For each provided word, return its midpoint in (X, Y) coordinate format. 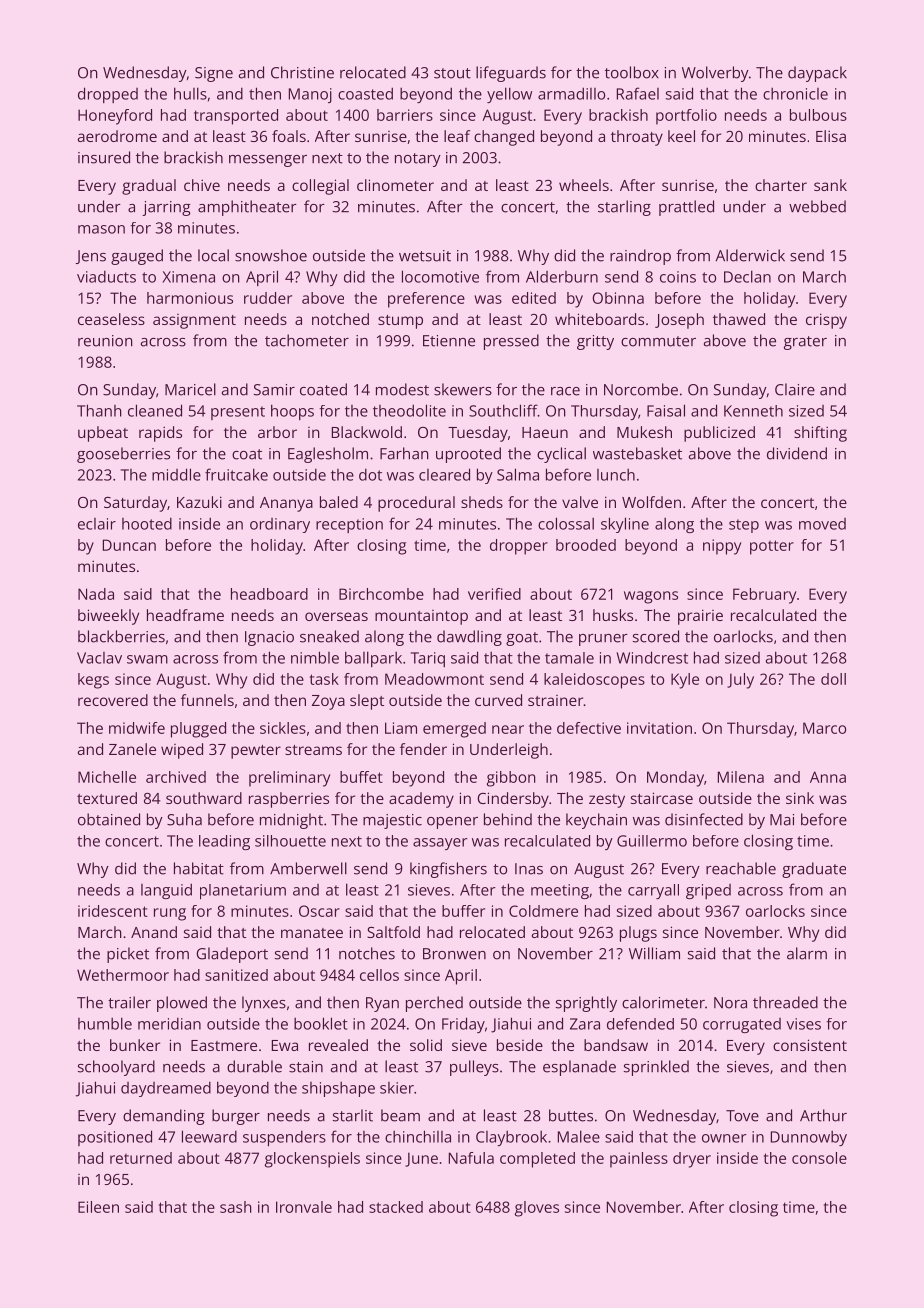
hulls (190, 93)
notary (418, 160)
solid (426, 1045)
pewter (256, 752)
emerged (454, 730)
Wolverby (715, 74)
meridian (169, 1023)
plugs (638, 934)
